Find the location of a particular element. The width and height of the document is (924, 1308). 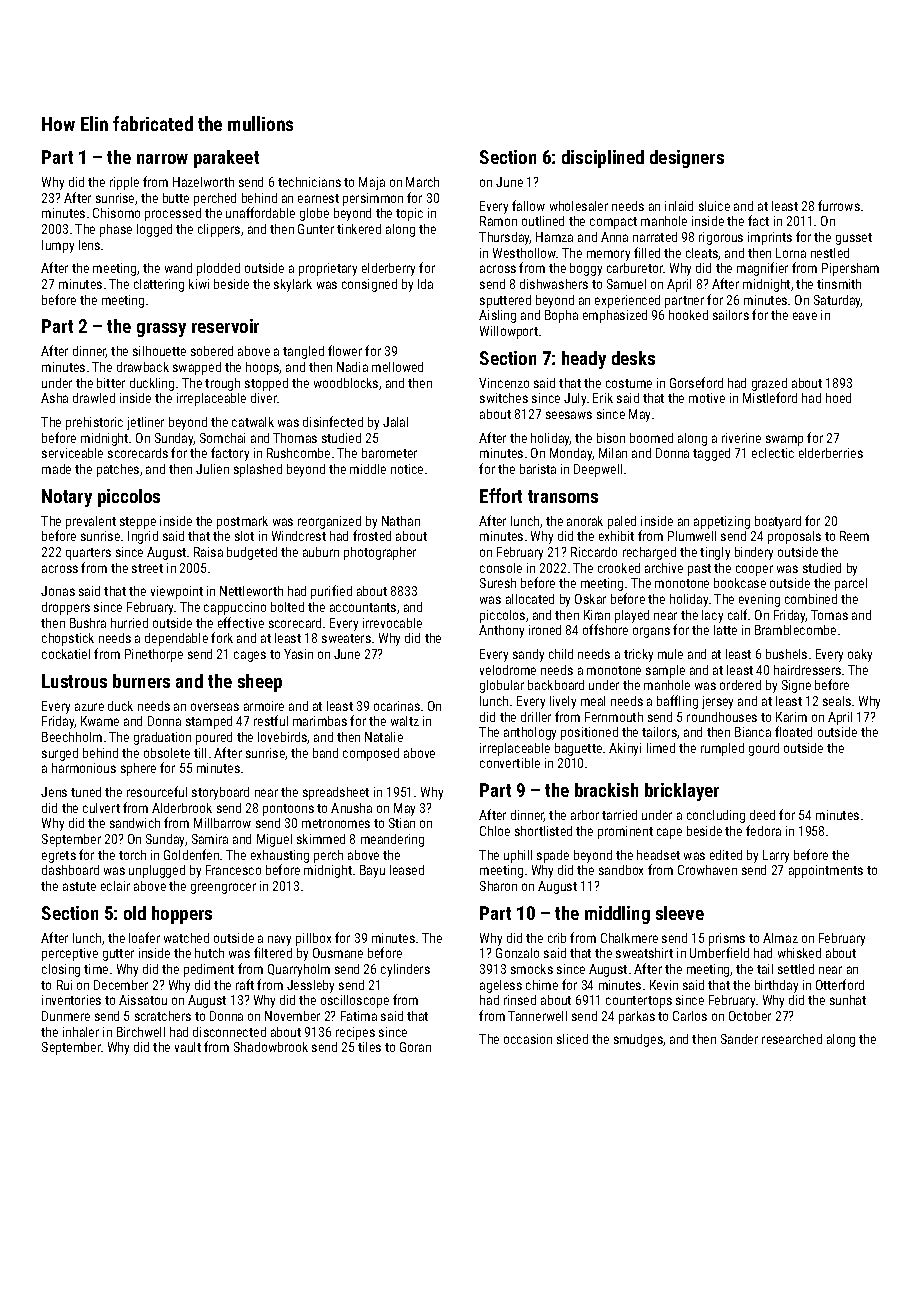

Chisomo is located at coordinates (116, 213).
